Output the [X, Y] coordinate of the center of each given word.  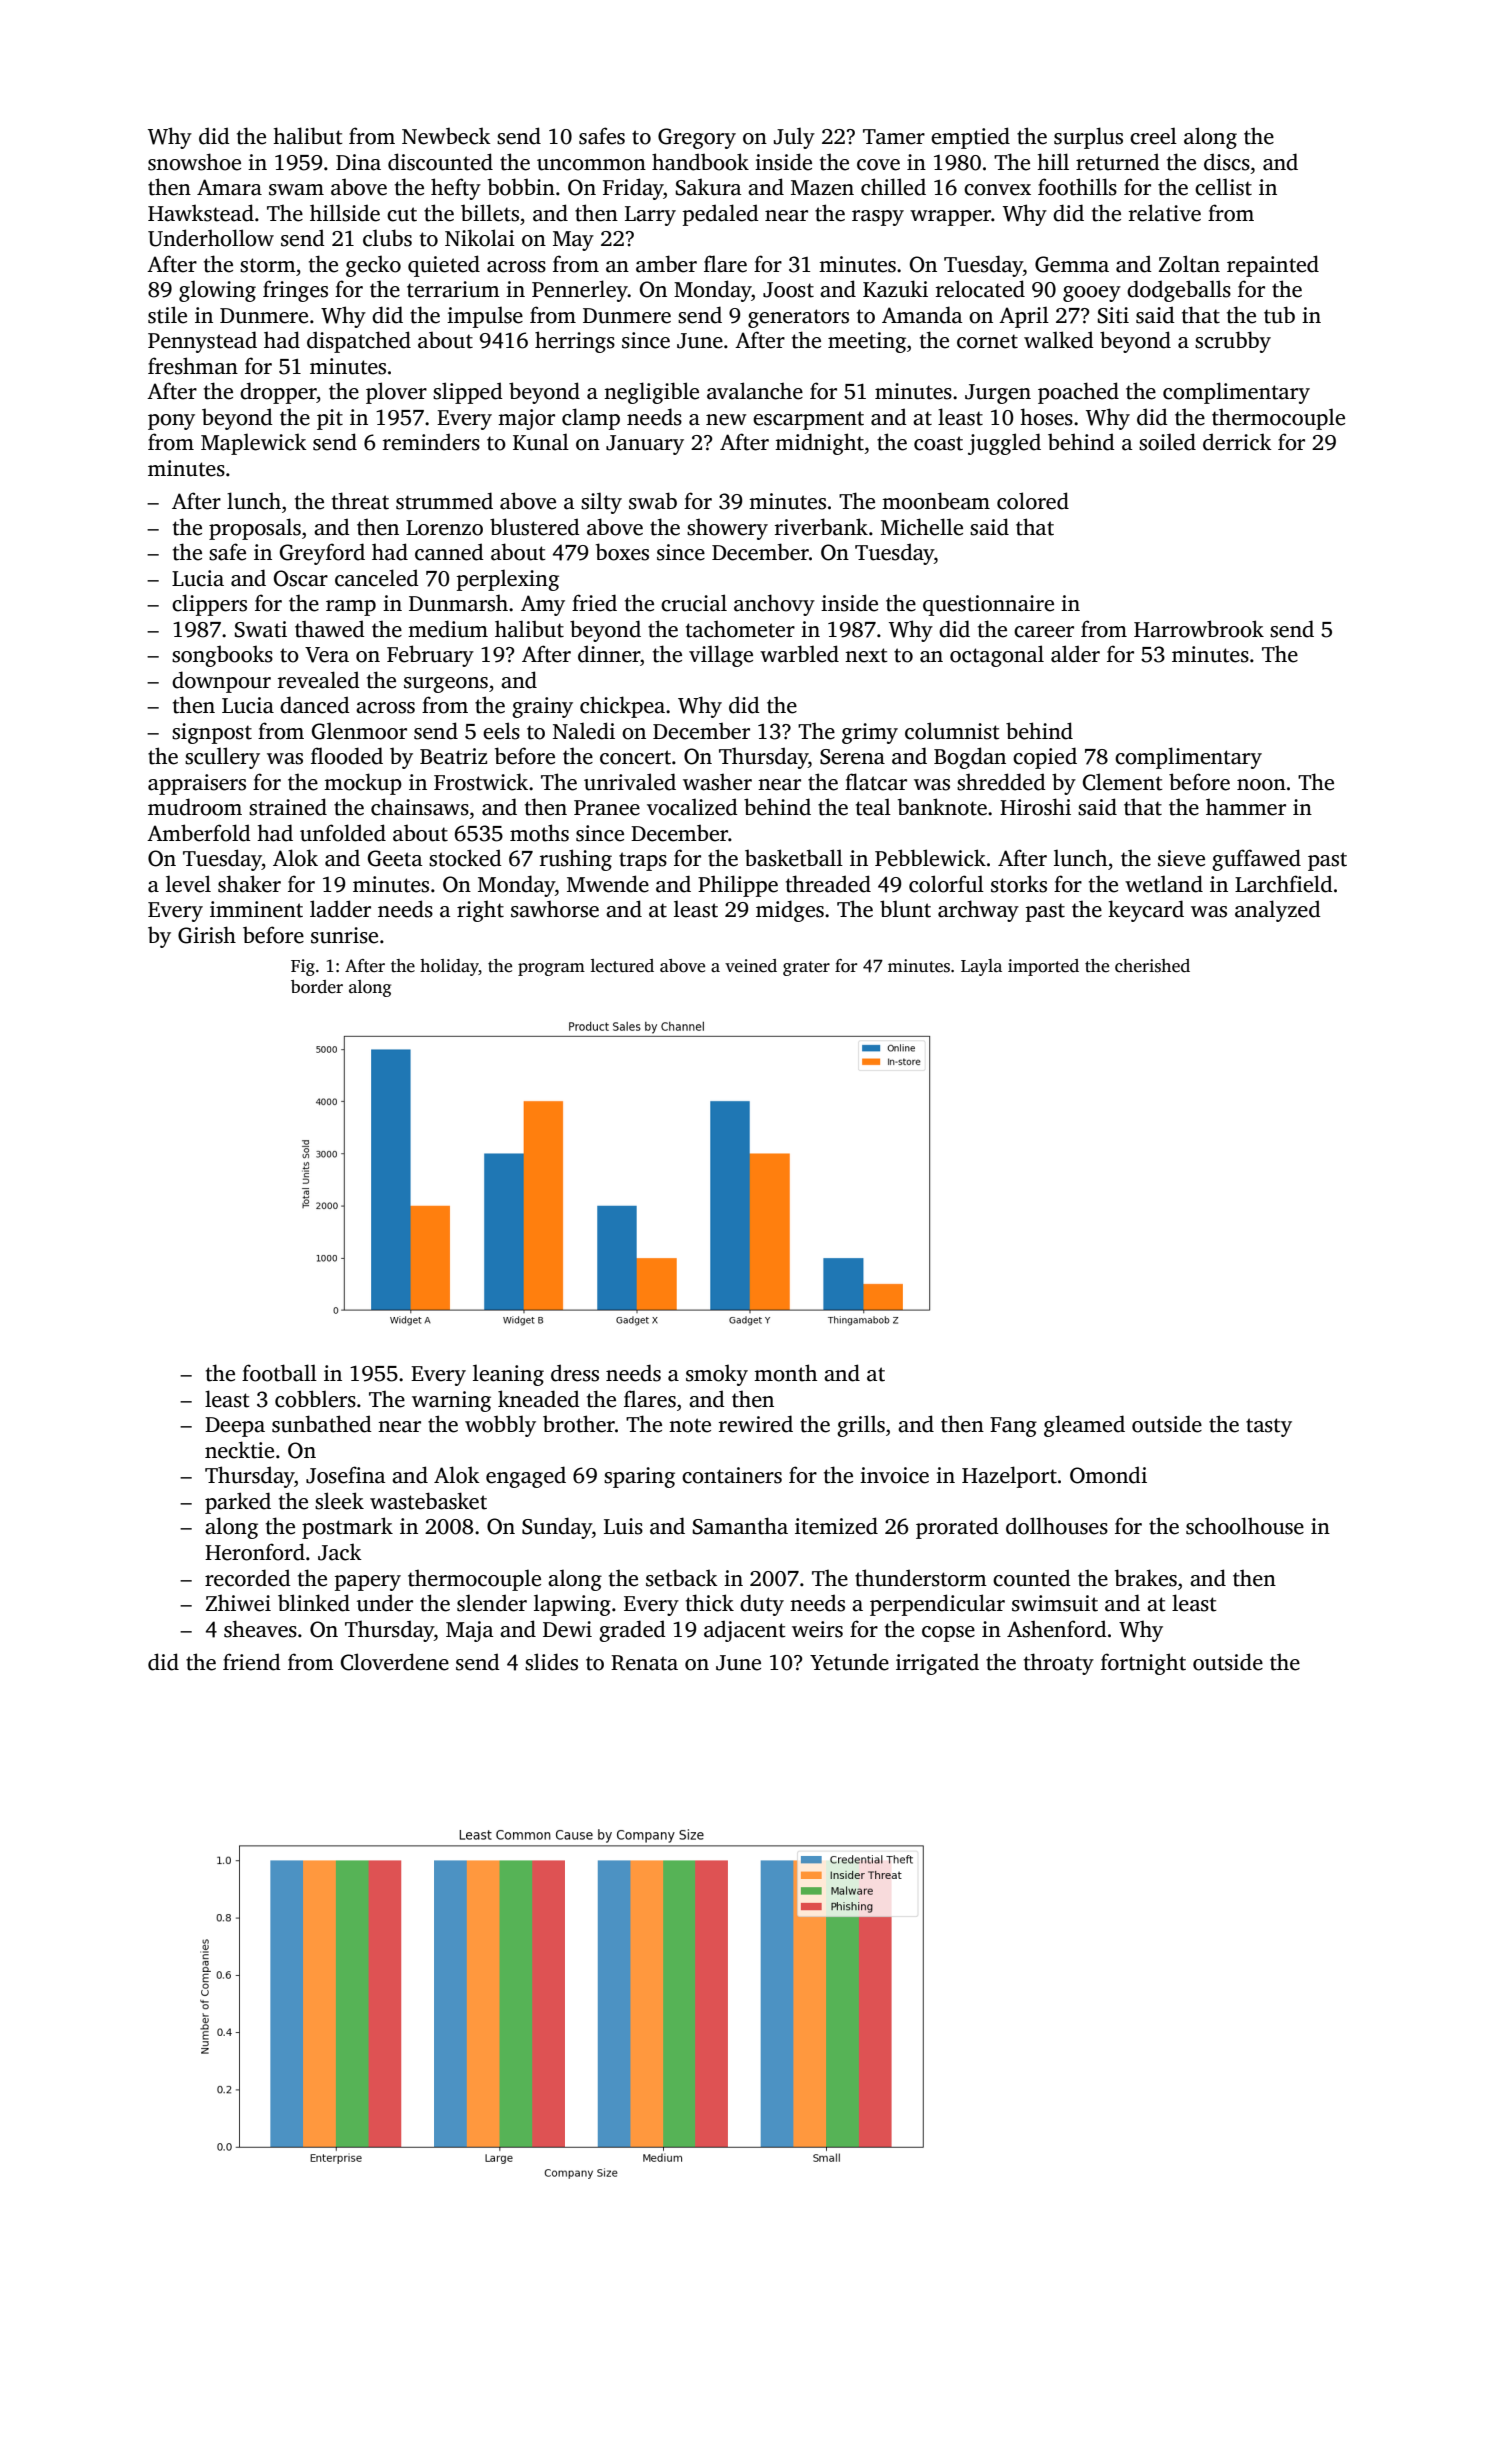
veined [751, 966]
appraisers [197, 784]
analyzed [1278, 911]
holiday [449, 967]
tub [1279, 315]
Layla [981, 967]
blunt [905, 909]
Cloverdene [395, 1662]
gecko [373, 266]
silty [601, 503]
